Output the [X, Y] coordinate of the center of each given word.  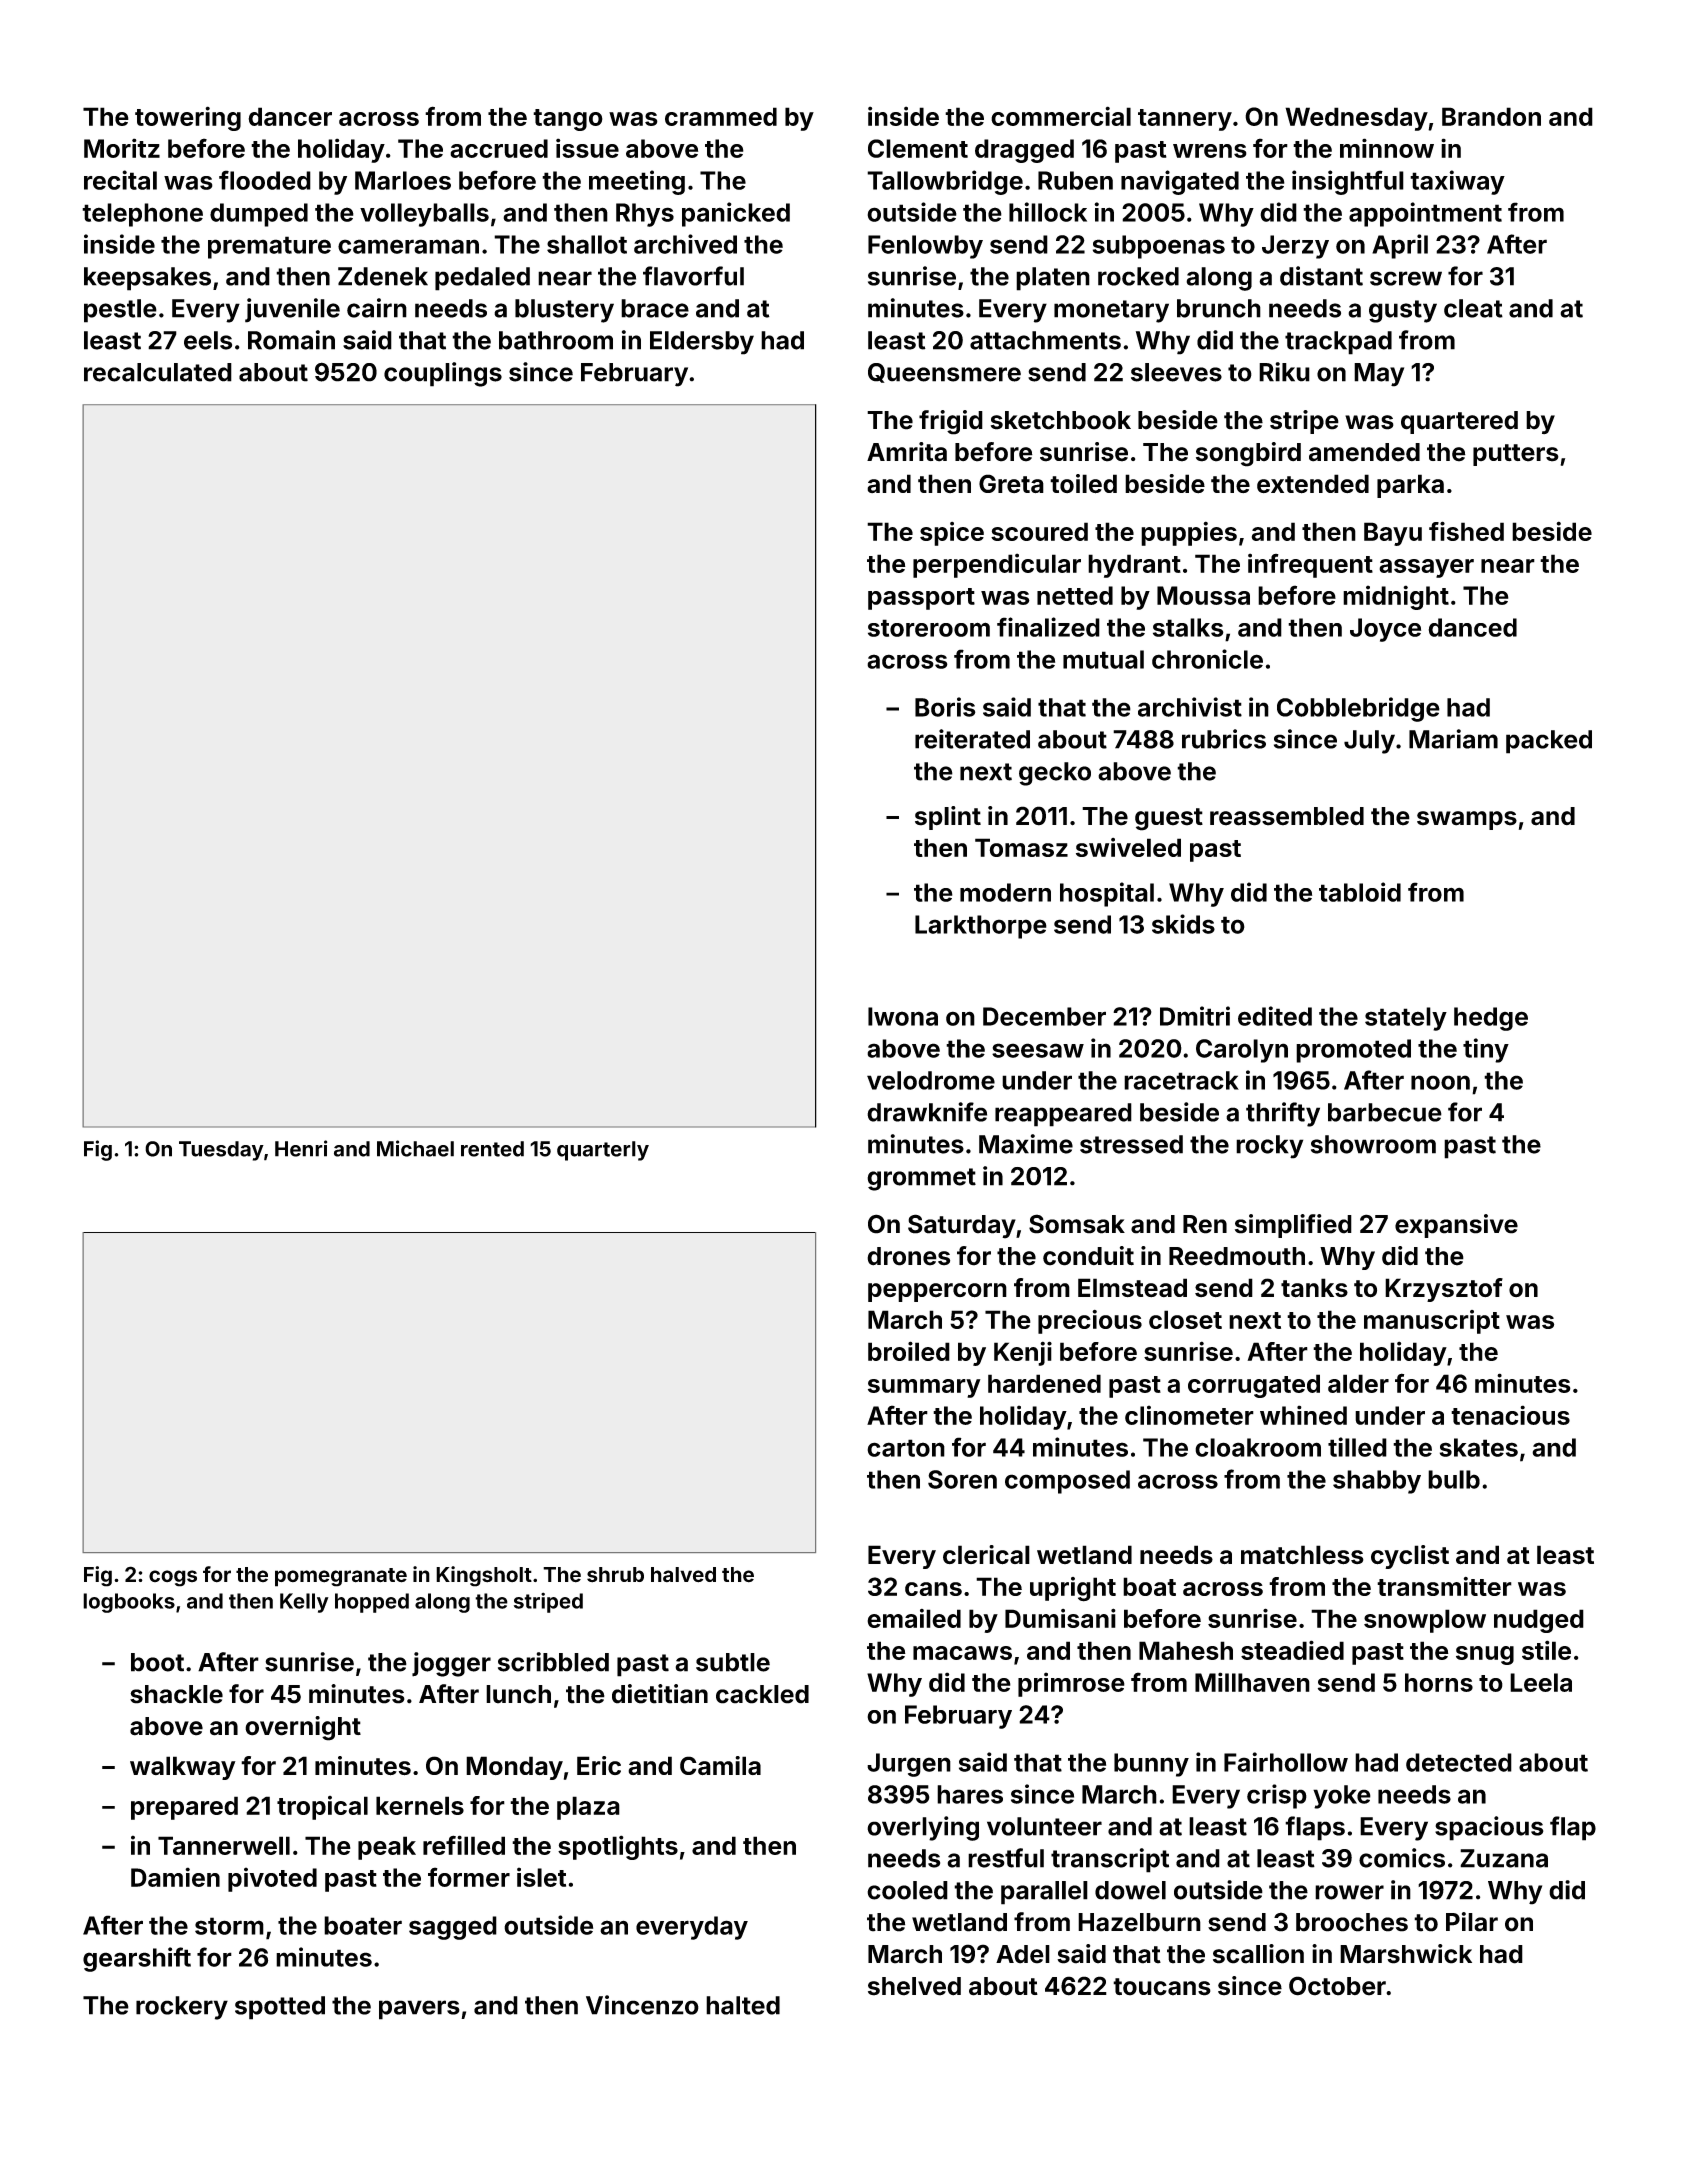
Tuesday [221, 1151]
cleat [1473, 308]
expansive [1456, 1226]
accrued [499, 148]
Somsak [1077, 1224]
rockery [182, 2008]
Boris [945, 707]
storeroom [929, 628]
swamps [1467, 820]
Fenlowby [925, 247]
